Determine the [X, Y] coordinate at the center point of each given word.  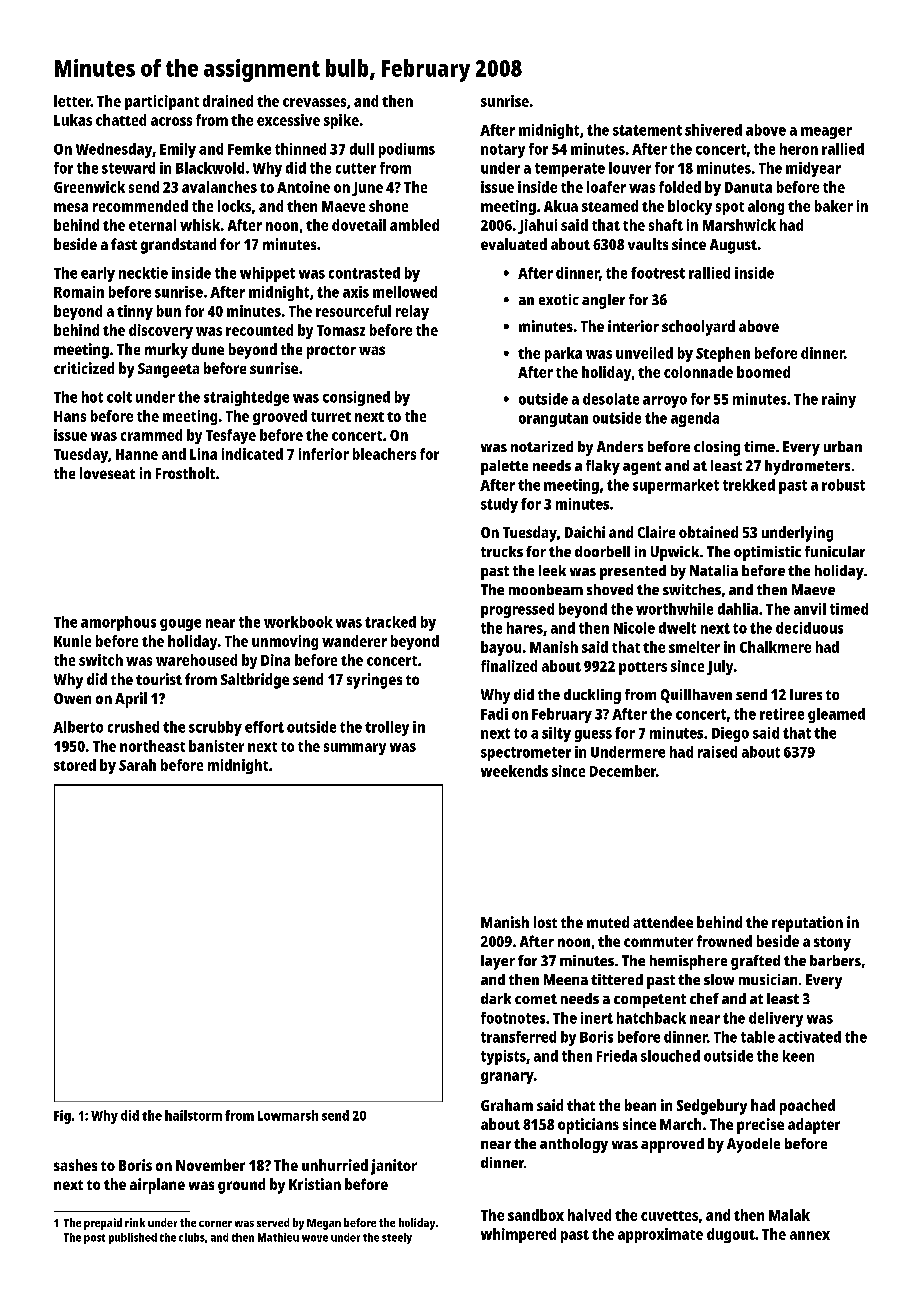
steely [397, 1238]
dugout [731, 1235]
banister [216, 746]
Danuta [748, 187]
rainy [839, 400]
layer [498, 962]
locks [234, 206]
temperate [570, 170]
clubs [192, 1237]
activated [809, 1037]
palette [504, 467]
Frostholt [185, 473]
